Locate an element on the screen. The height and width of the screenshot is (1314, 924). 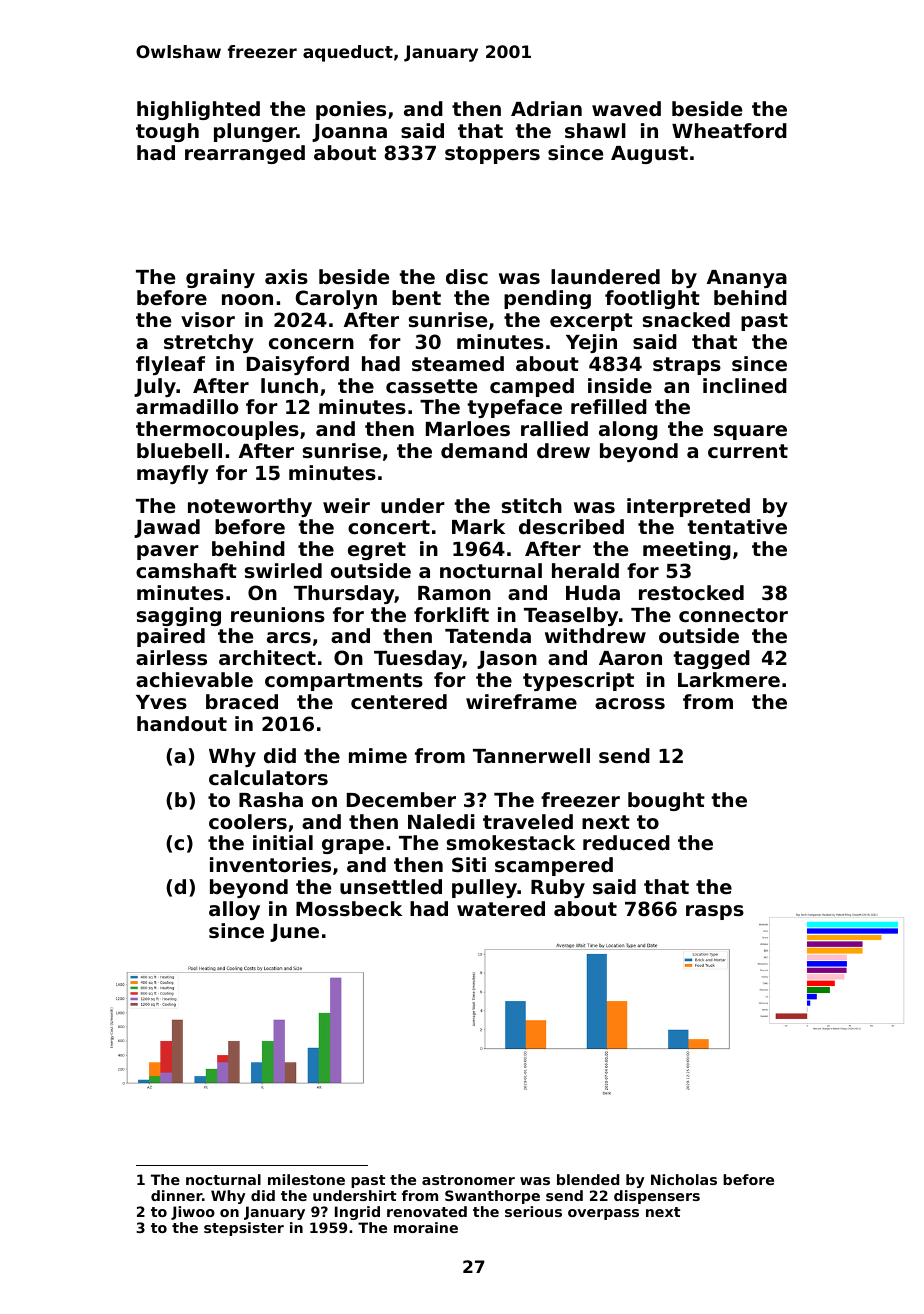
armadillo is located at coordinates (187, 406).
